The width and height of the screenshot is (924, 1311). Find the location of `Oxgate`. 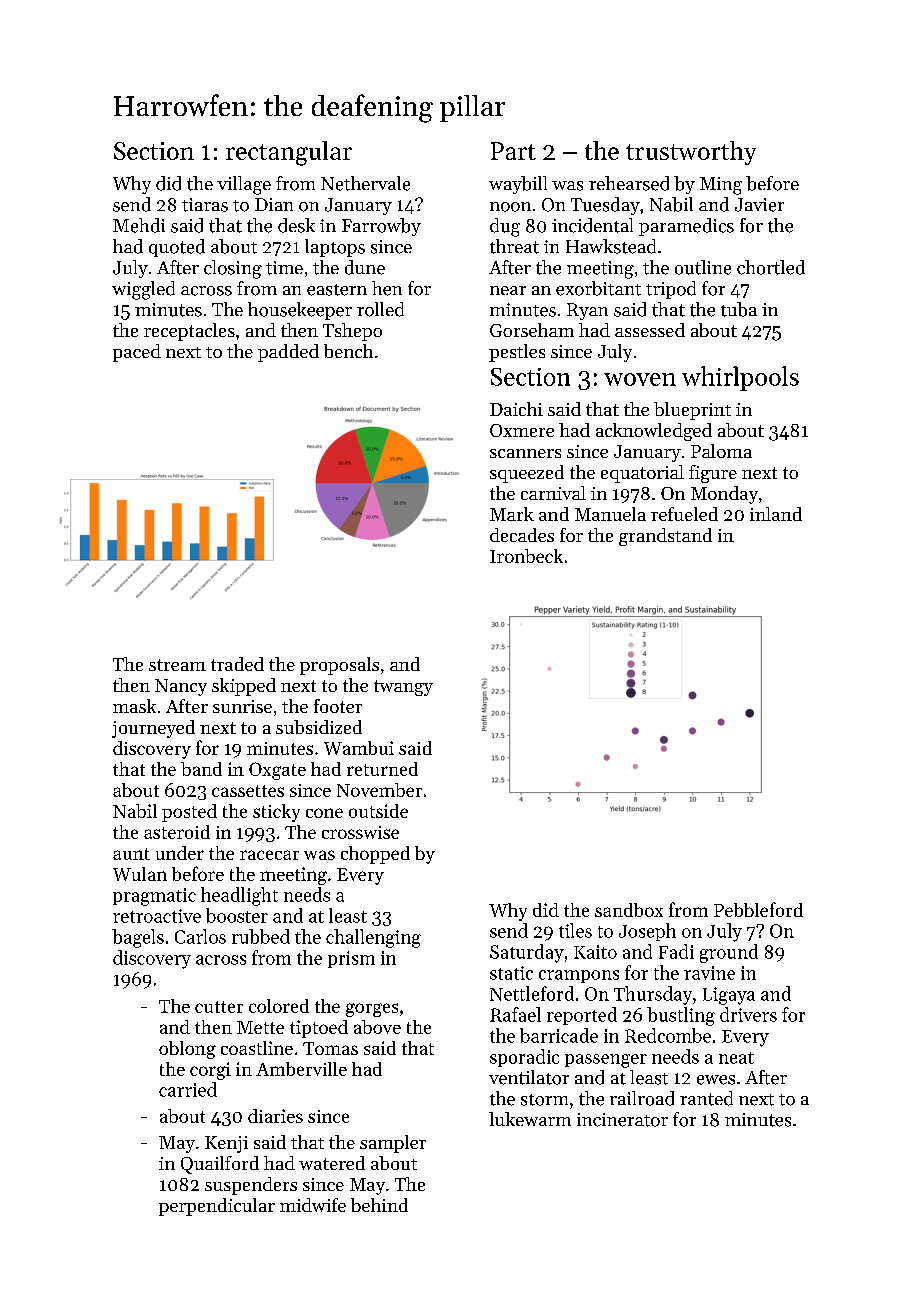

Oxgate is located at coordinates (277, 771).
